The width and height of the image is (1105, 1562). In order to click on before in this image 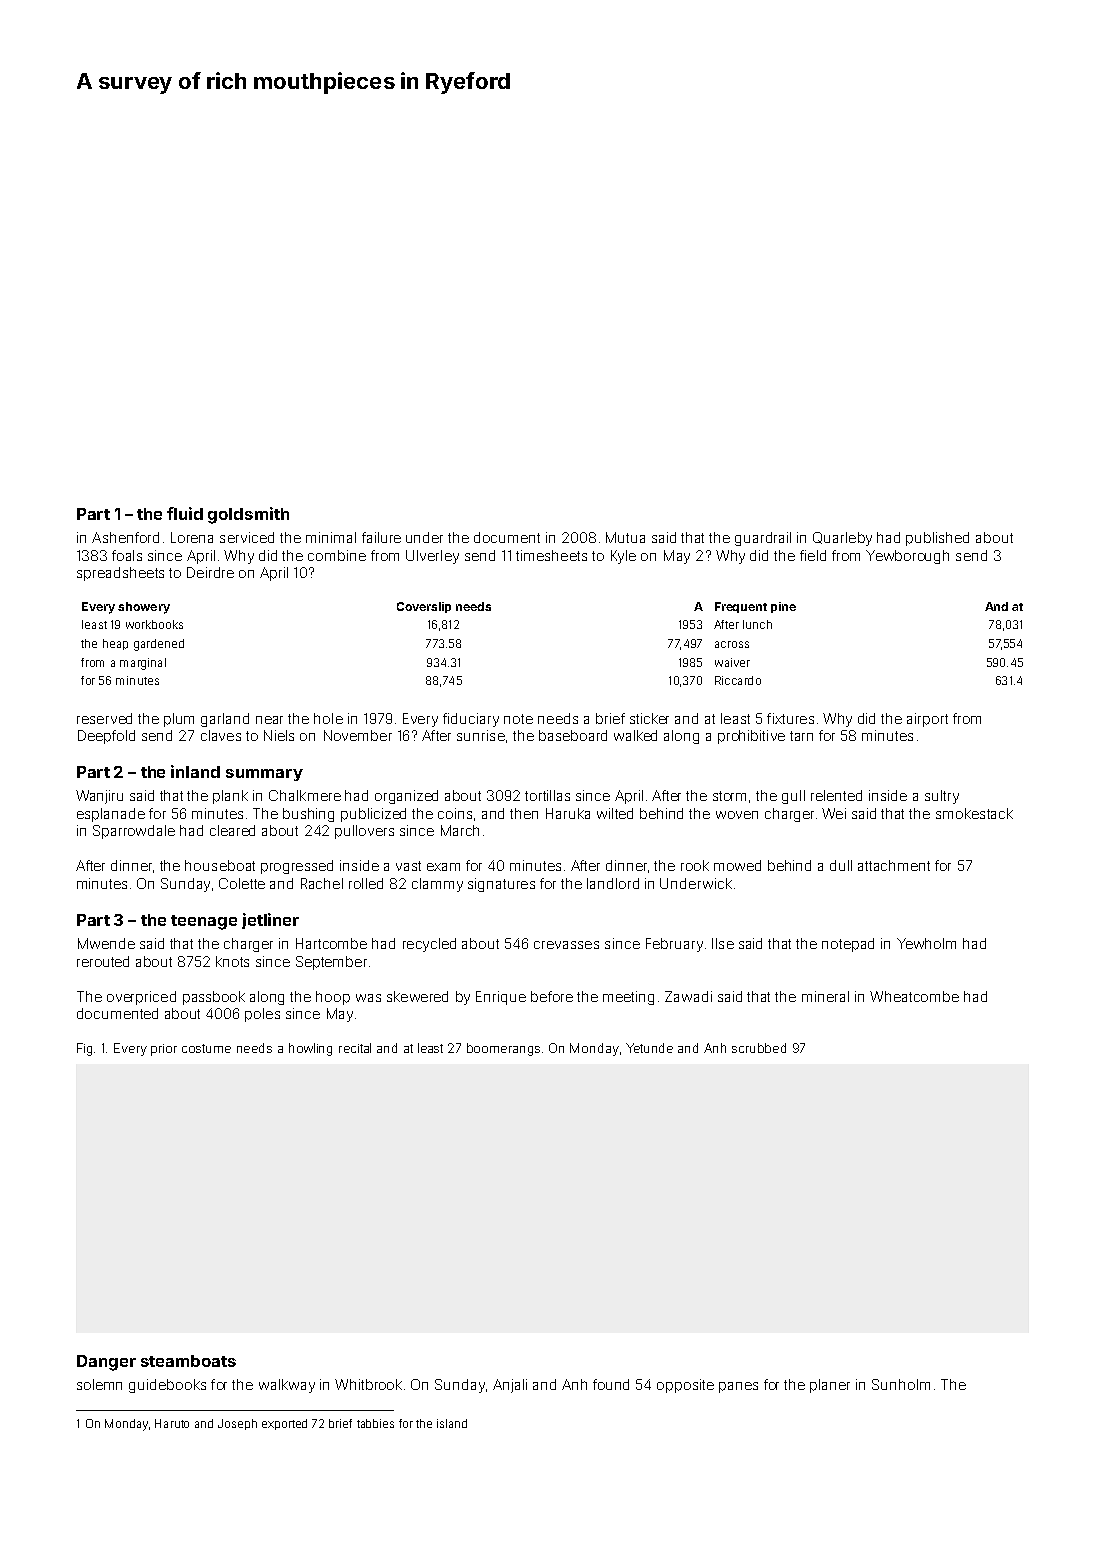, I will do `click(552, 996)`.
